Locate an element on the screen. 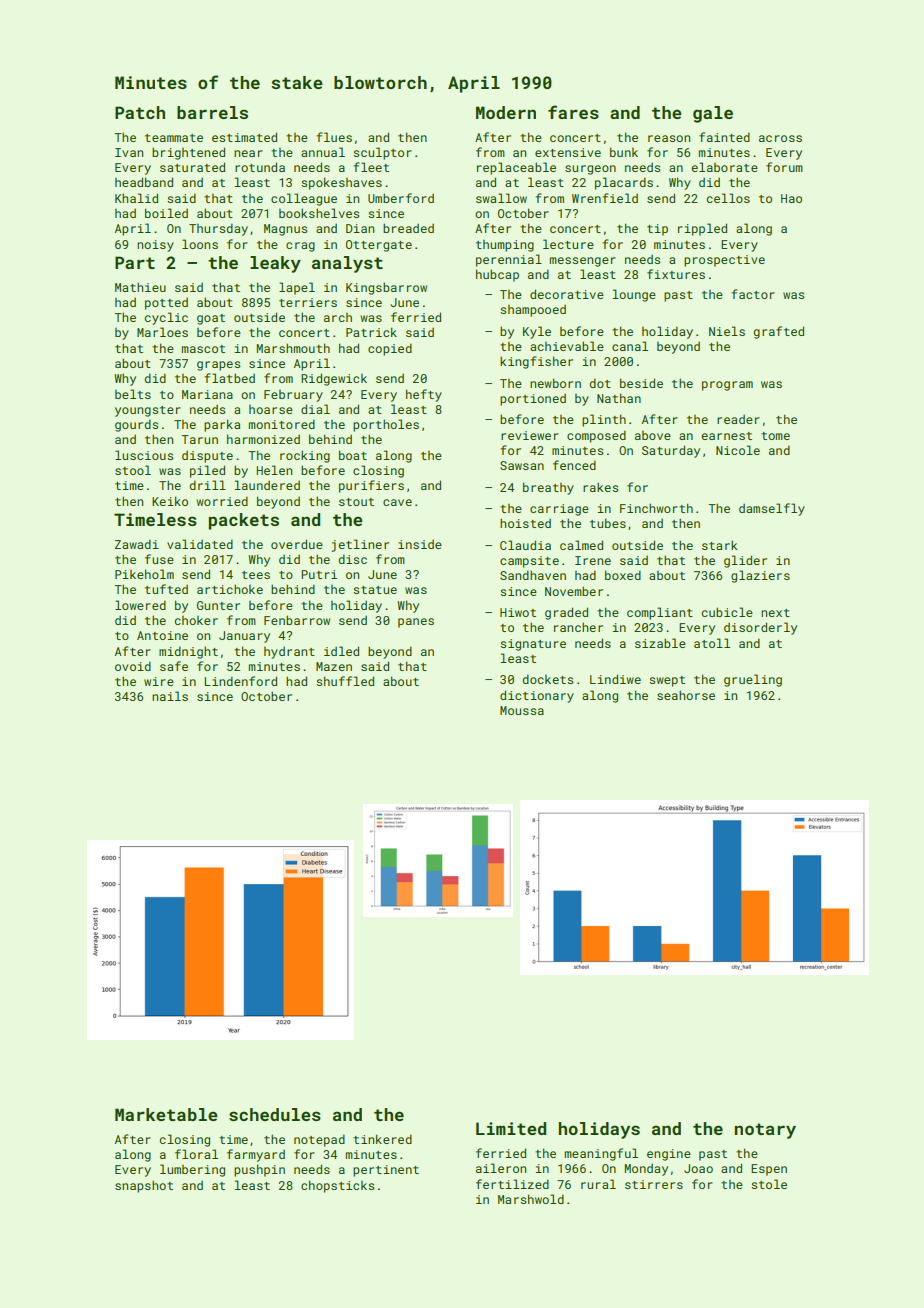 This screenshot has width=924, height=1308. goat is located at coordinates (211, 319).
